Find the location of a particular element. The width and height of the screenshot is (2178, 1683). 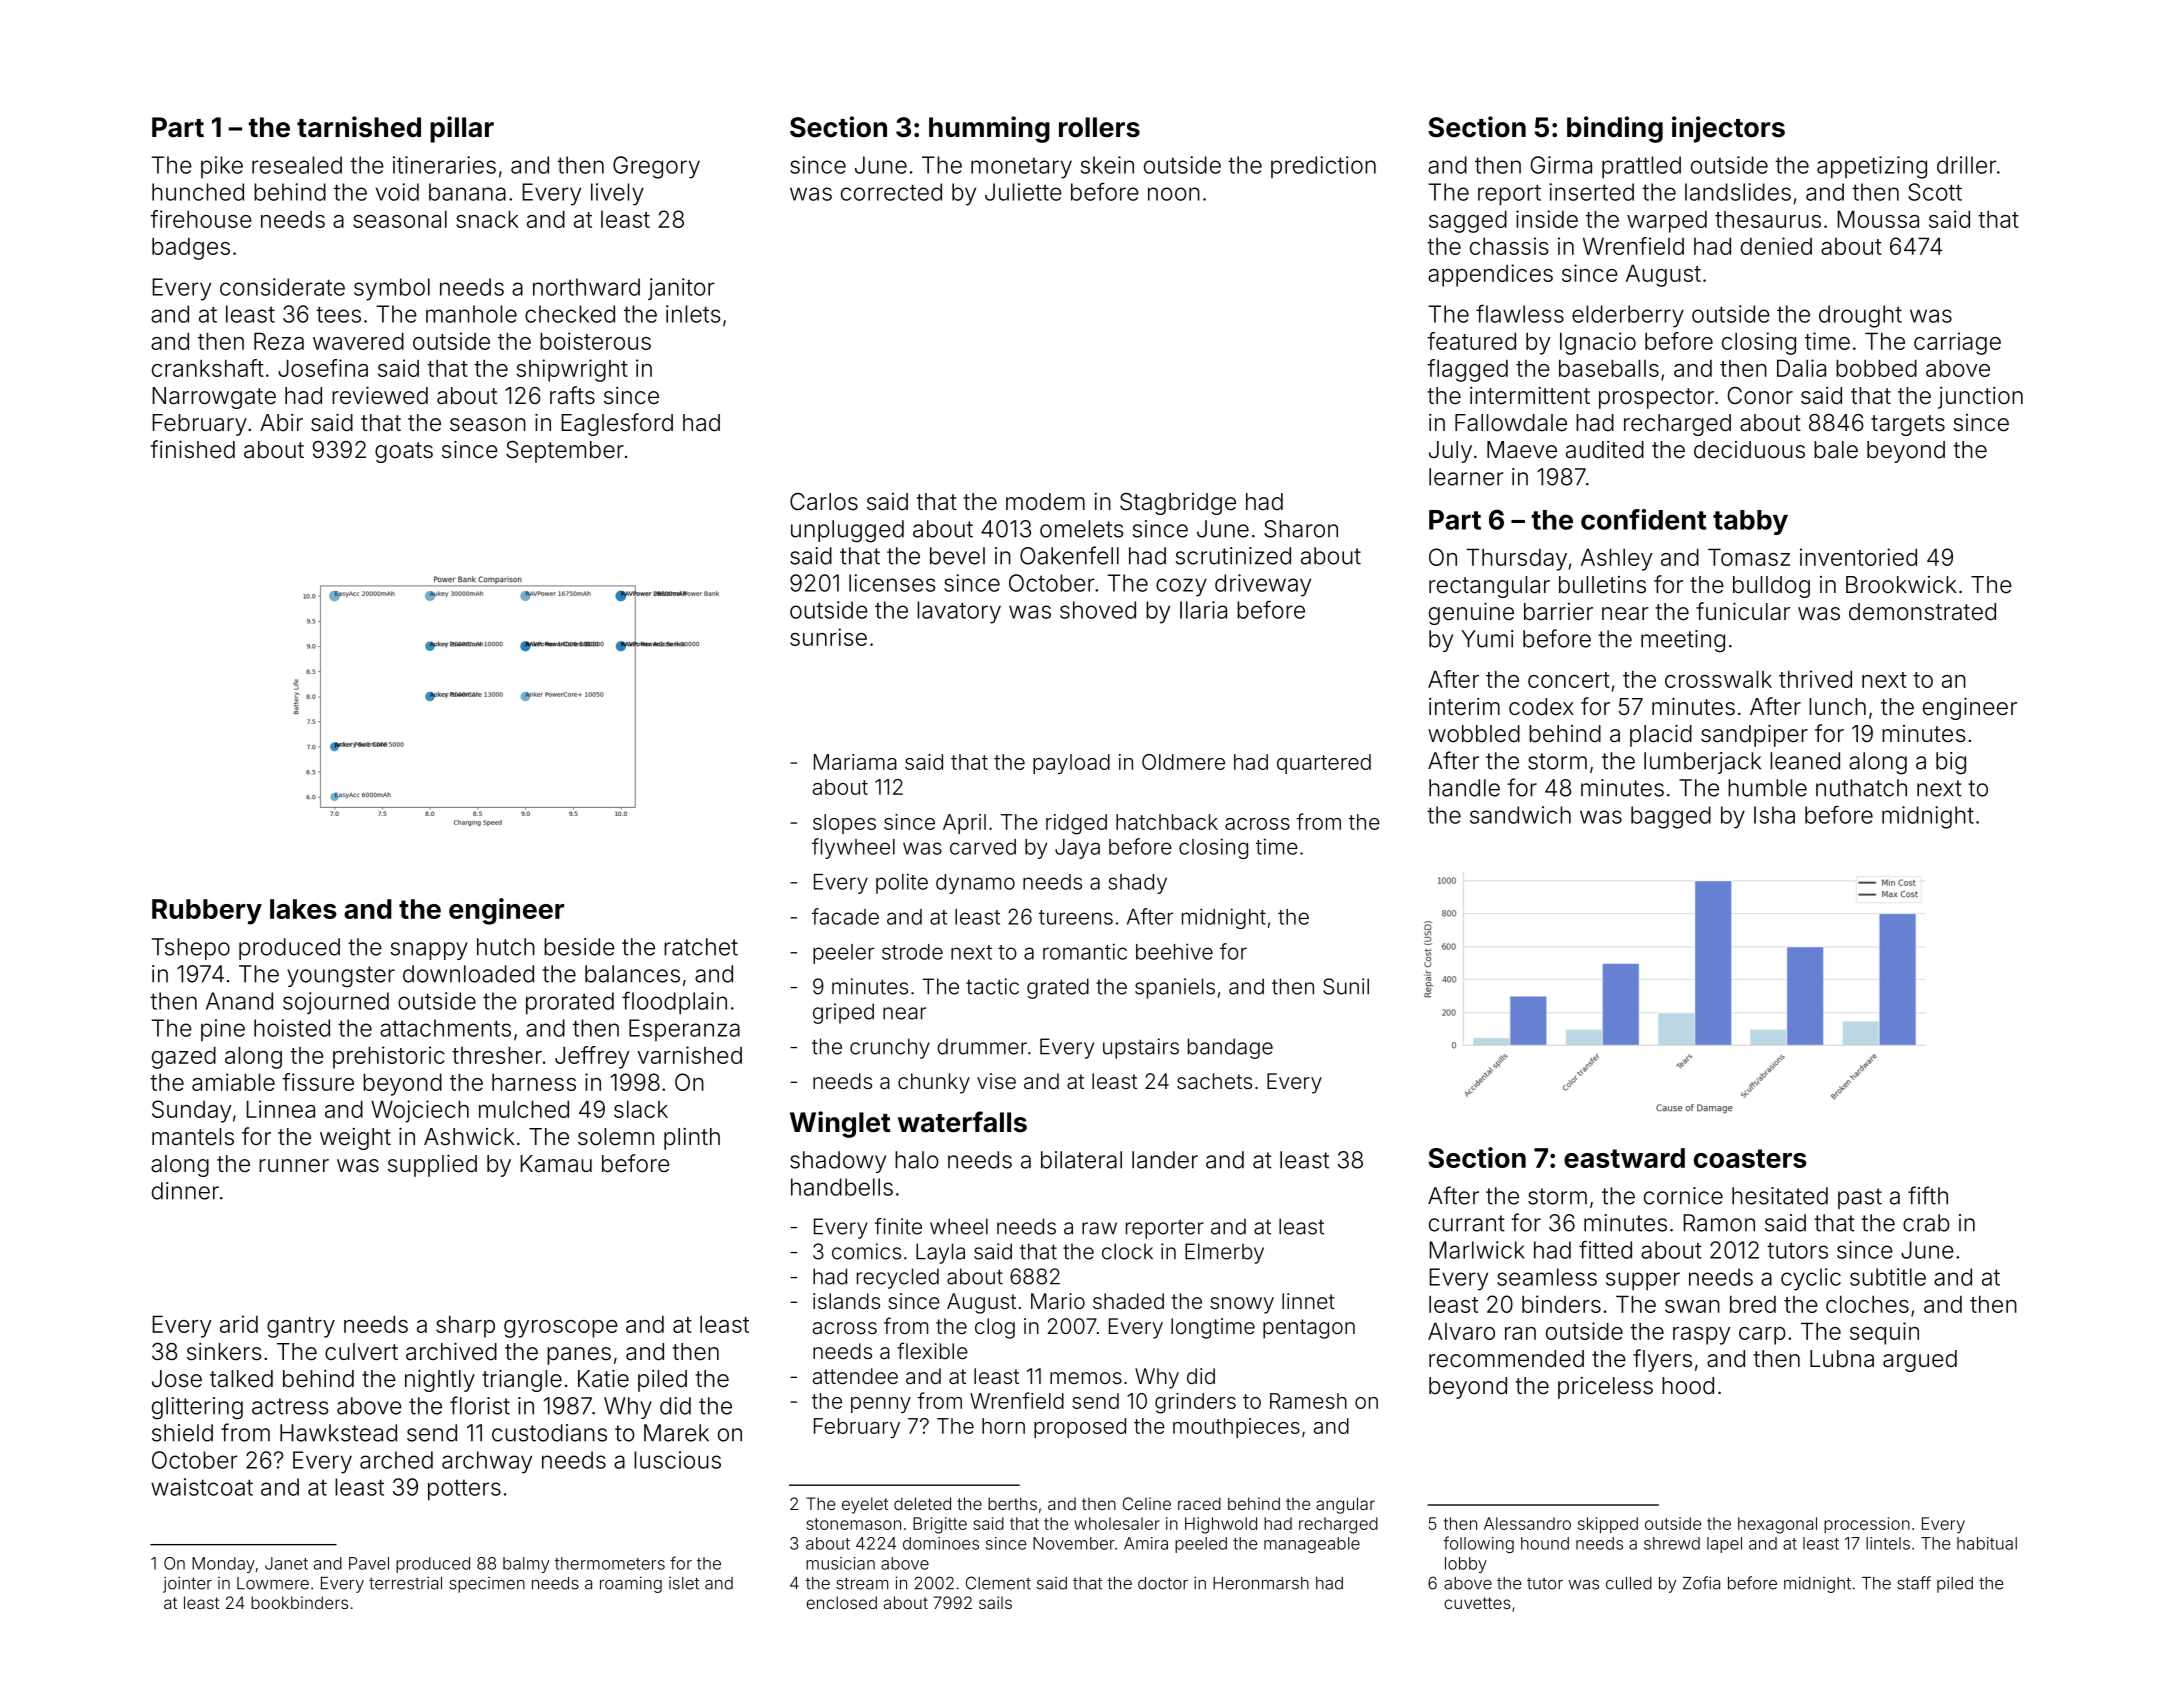

bandage is located at coordinates (1230, 1048).
